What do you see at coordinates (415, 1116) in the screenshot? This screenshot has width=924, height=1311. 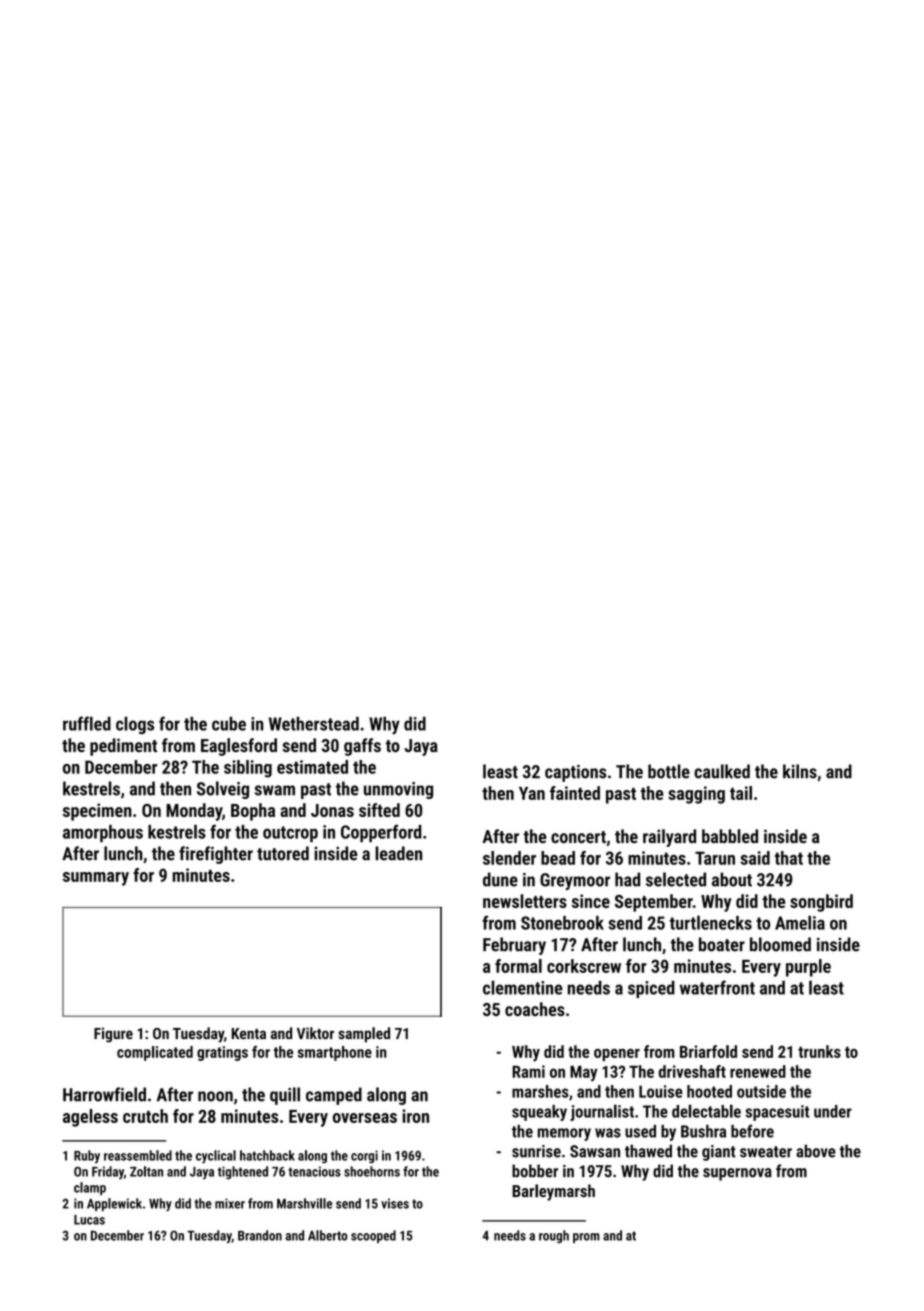 I see `iron` at bounding box center [415, 1116].
